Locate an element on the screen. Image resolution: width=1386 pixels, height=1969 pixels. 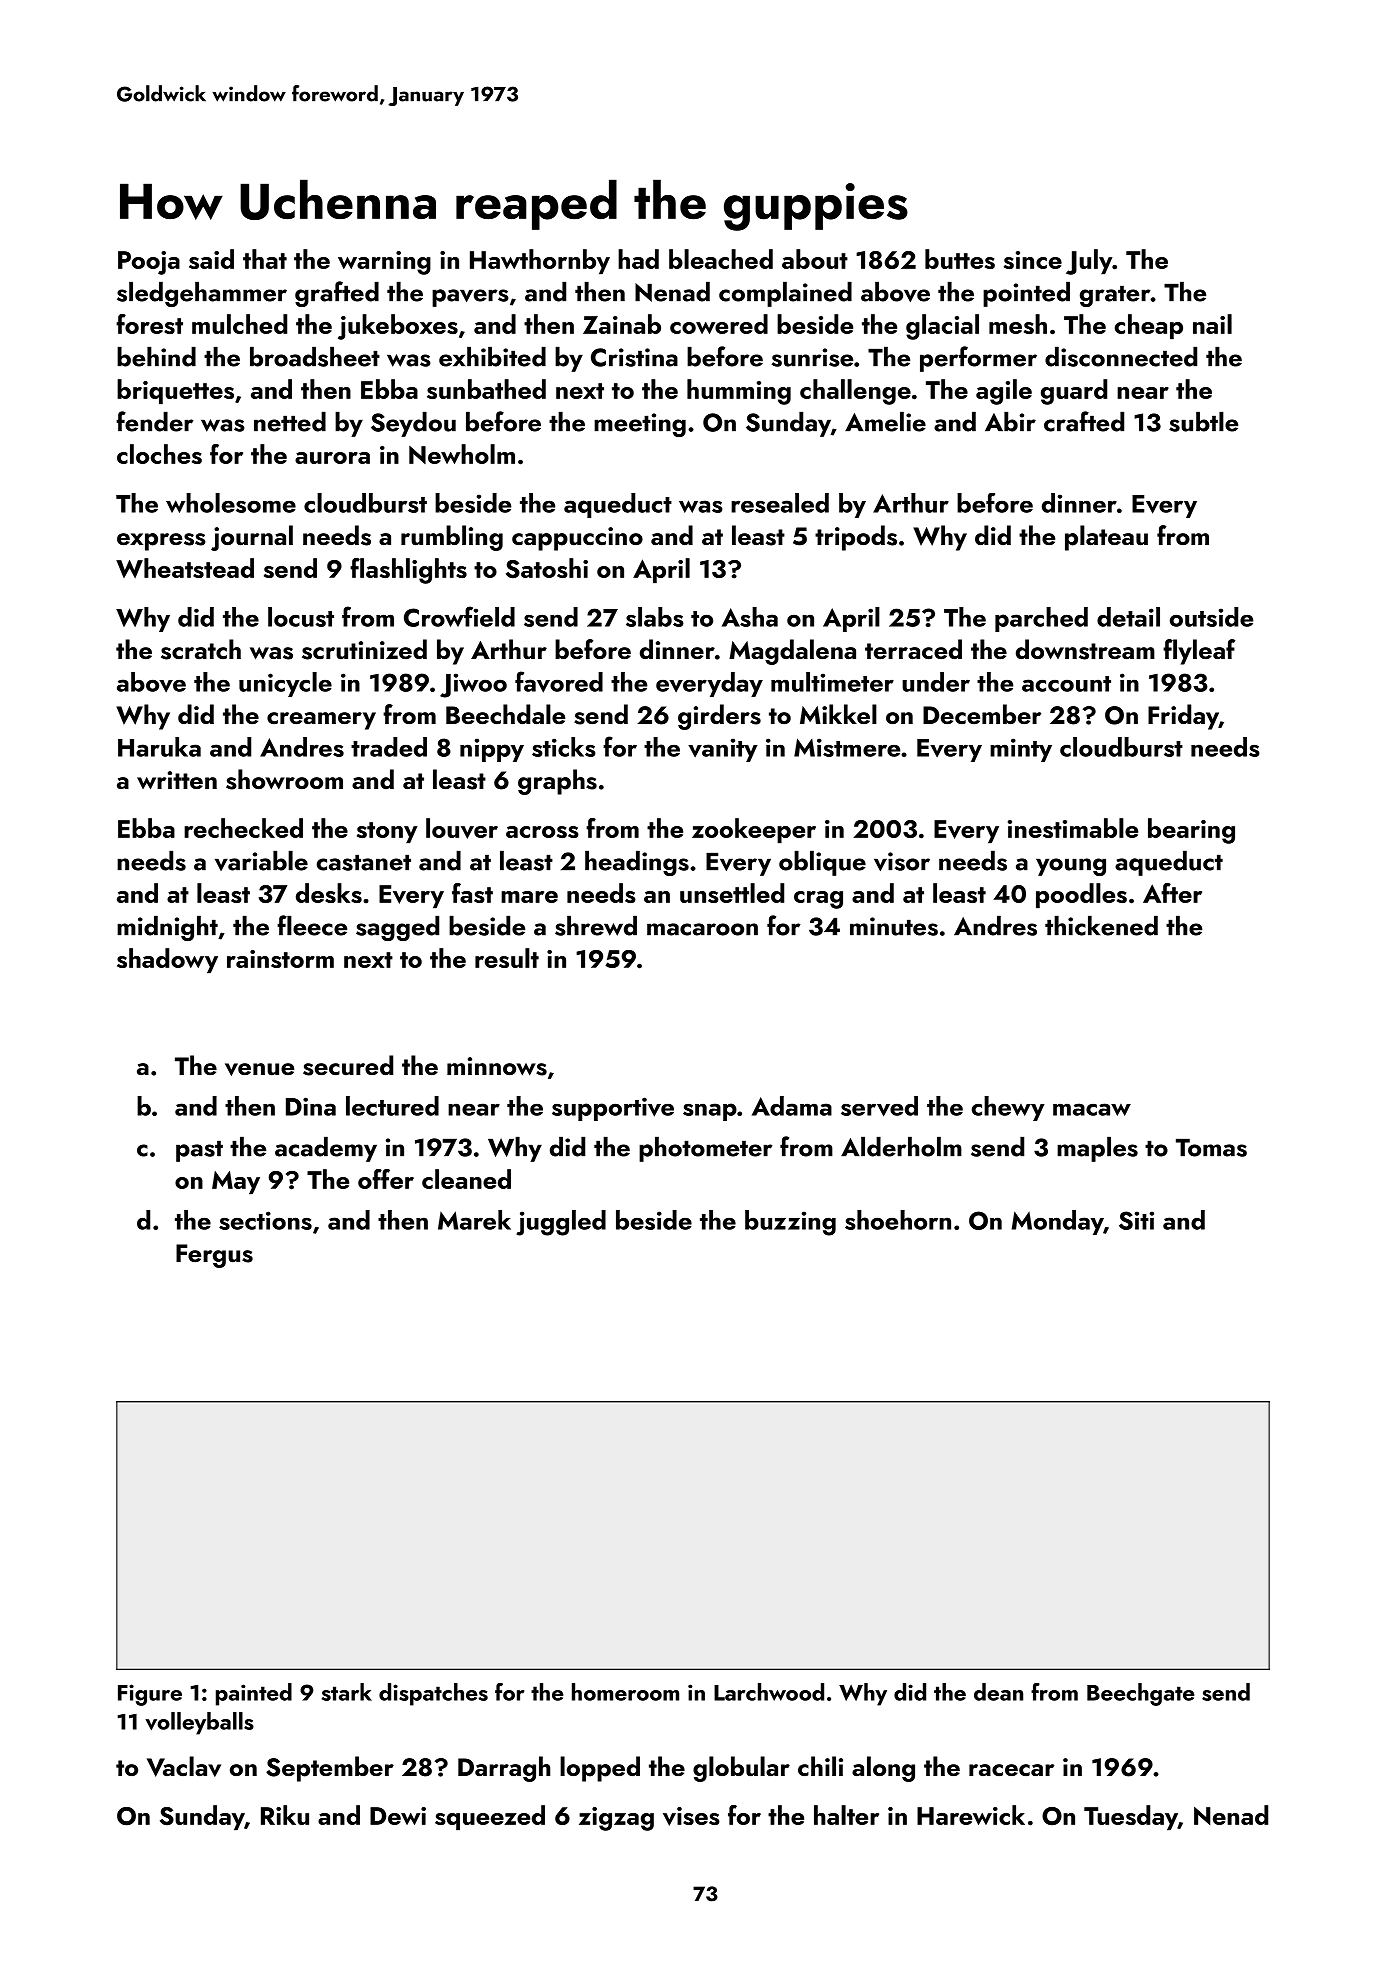
juggled is located at coordinates (561, 1223).
